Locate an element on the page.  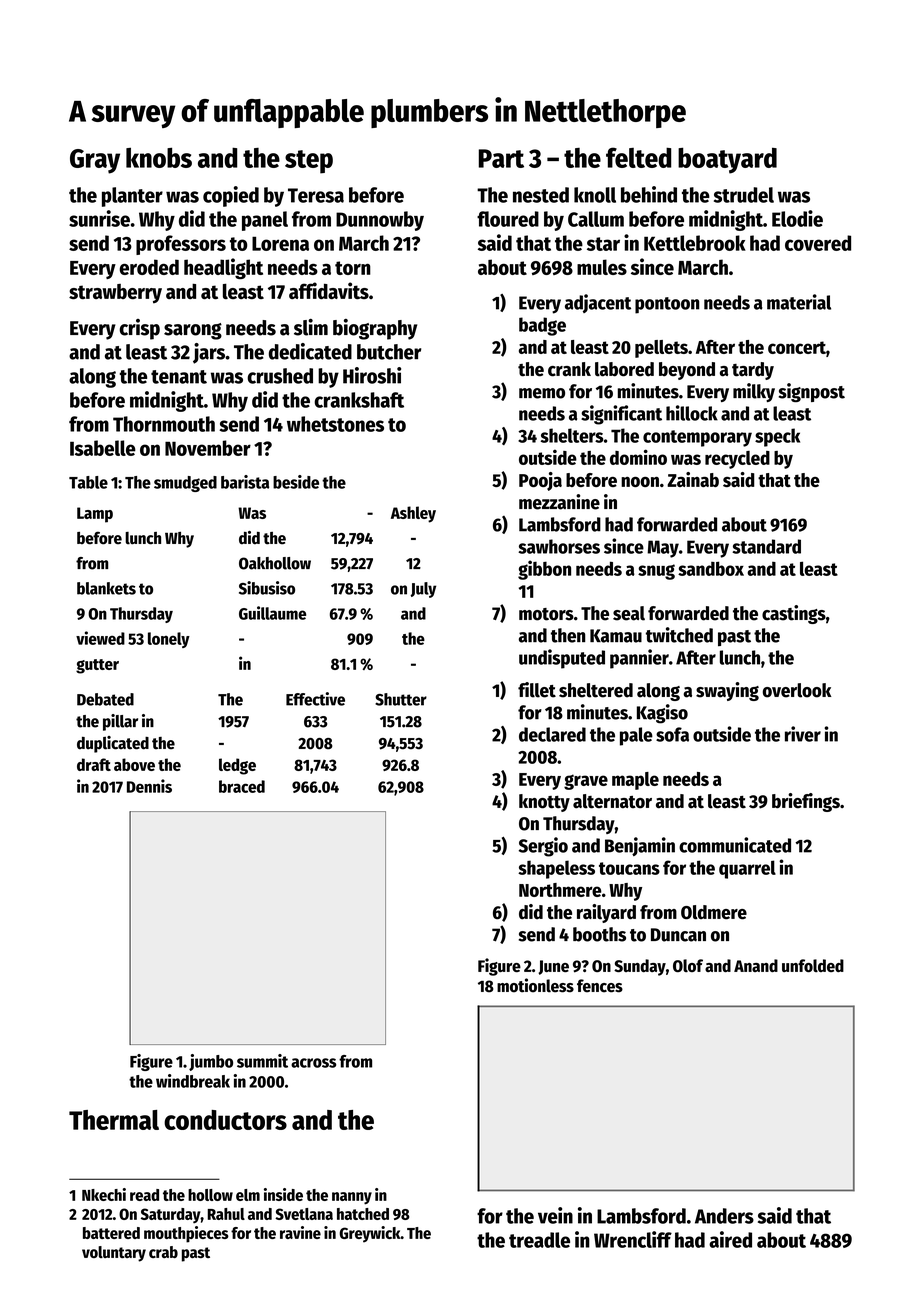
Greywick is located at coordinates (370, 1234).
